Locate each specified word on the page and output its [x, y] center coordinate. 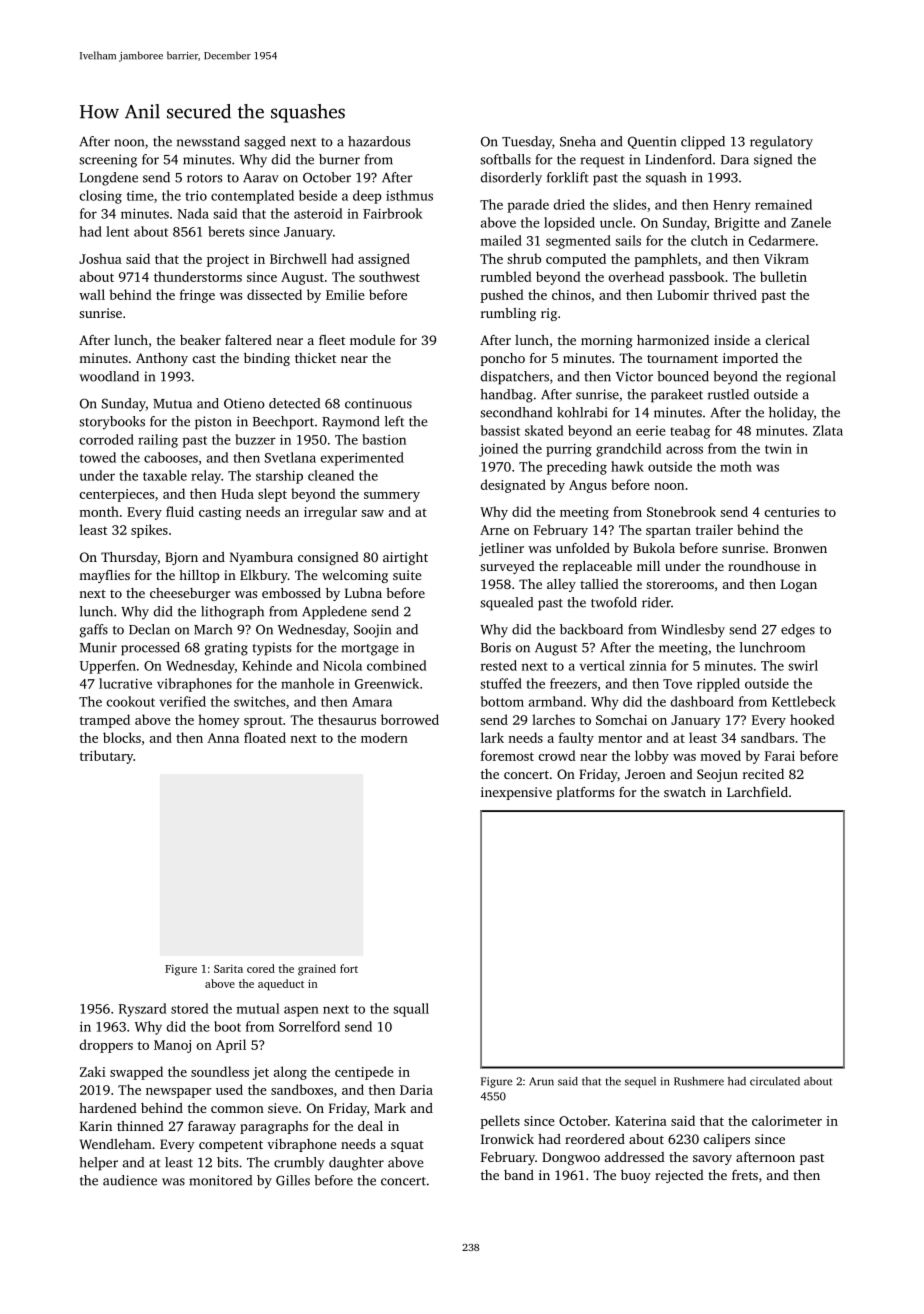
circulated [775, 1081]
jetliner [501, 549]
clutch [709, 240]
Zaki [93, 1071]
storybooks [112, 423]
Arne [494, 530]
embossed [291, 593]
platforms [585, 793]
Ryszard [142, 1010]
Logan [799, 585]
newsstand [208, 141]
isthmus [409, 195]
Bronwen [800, 548]
